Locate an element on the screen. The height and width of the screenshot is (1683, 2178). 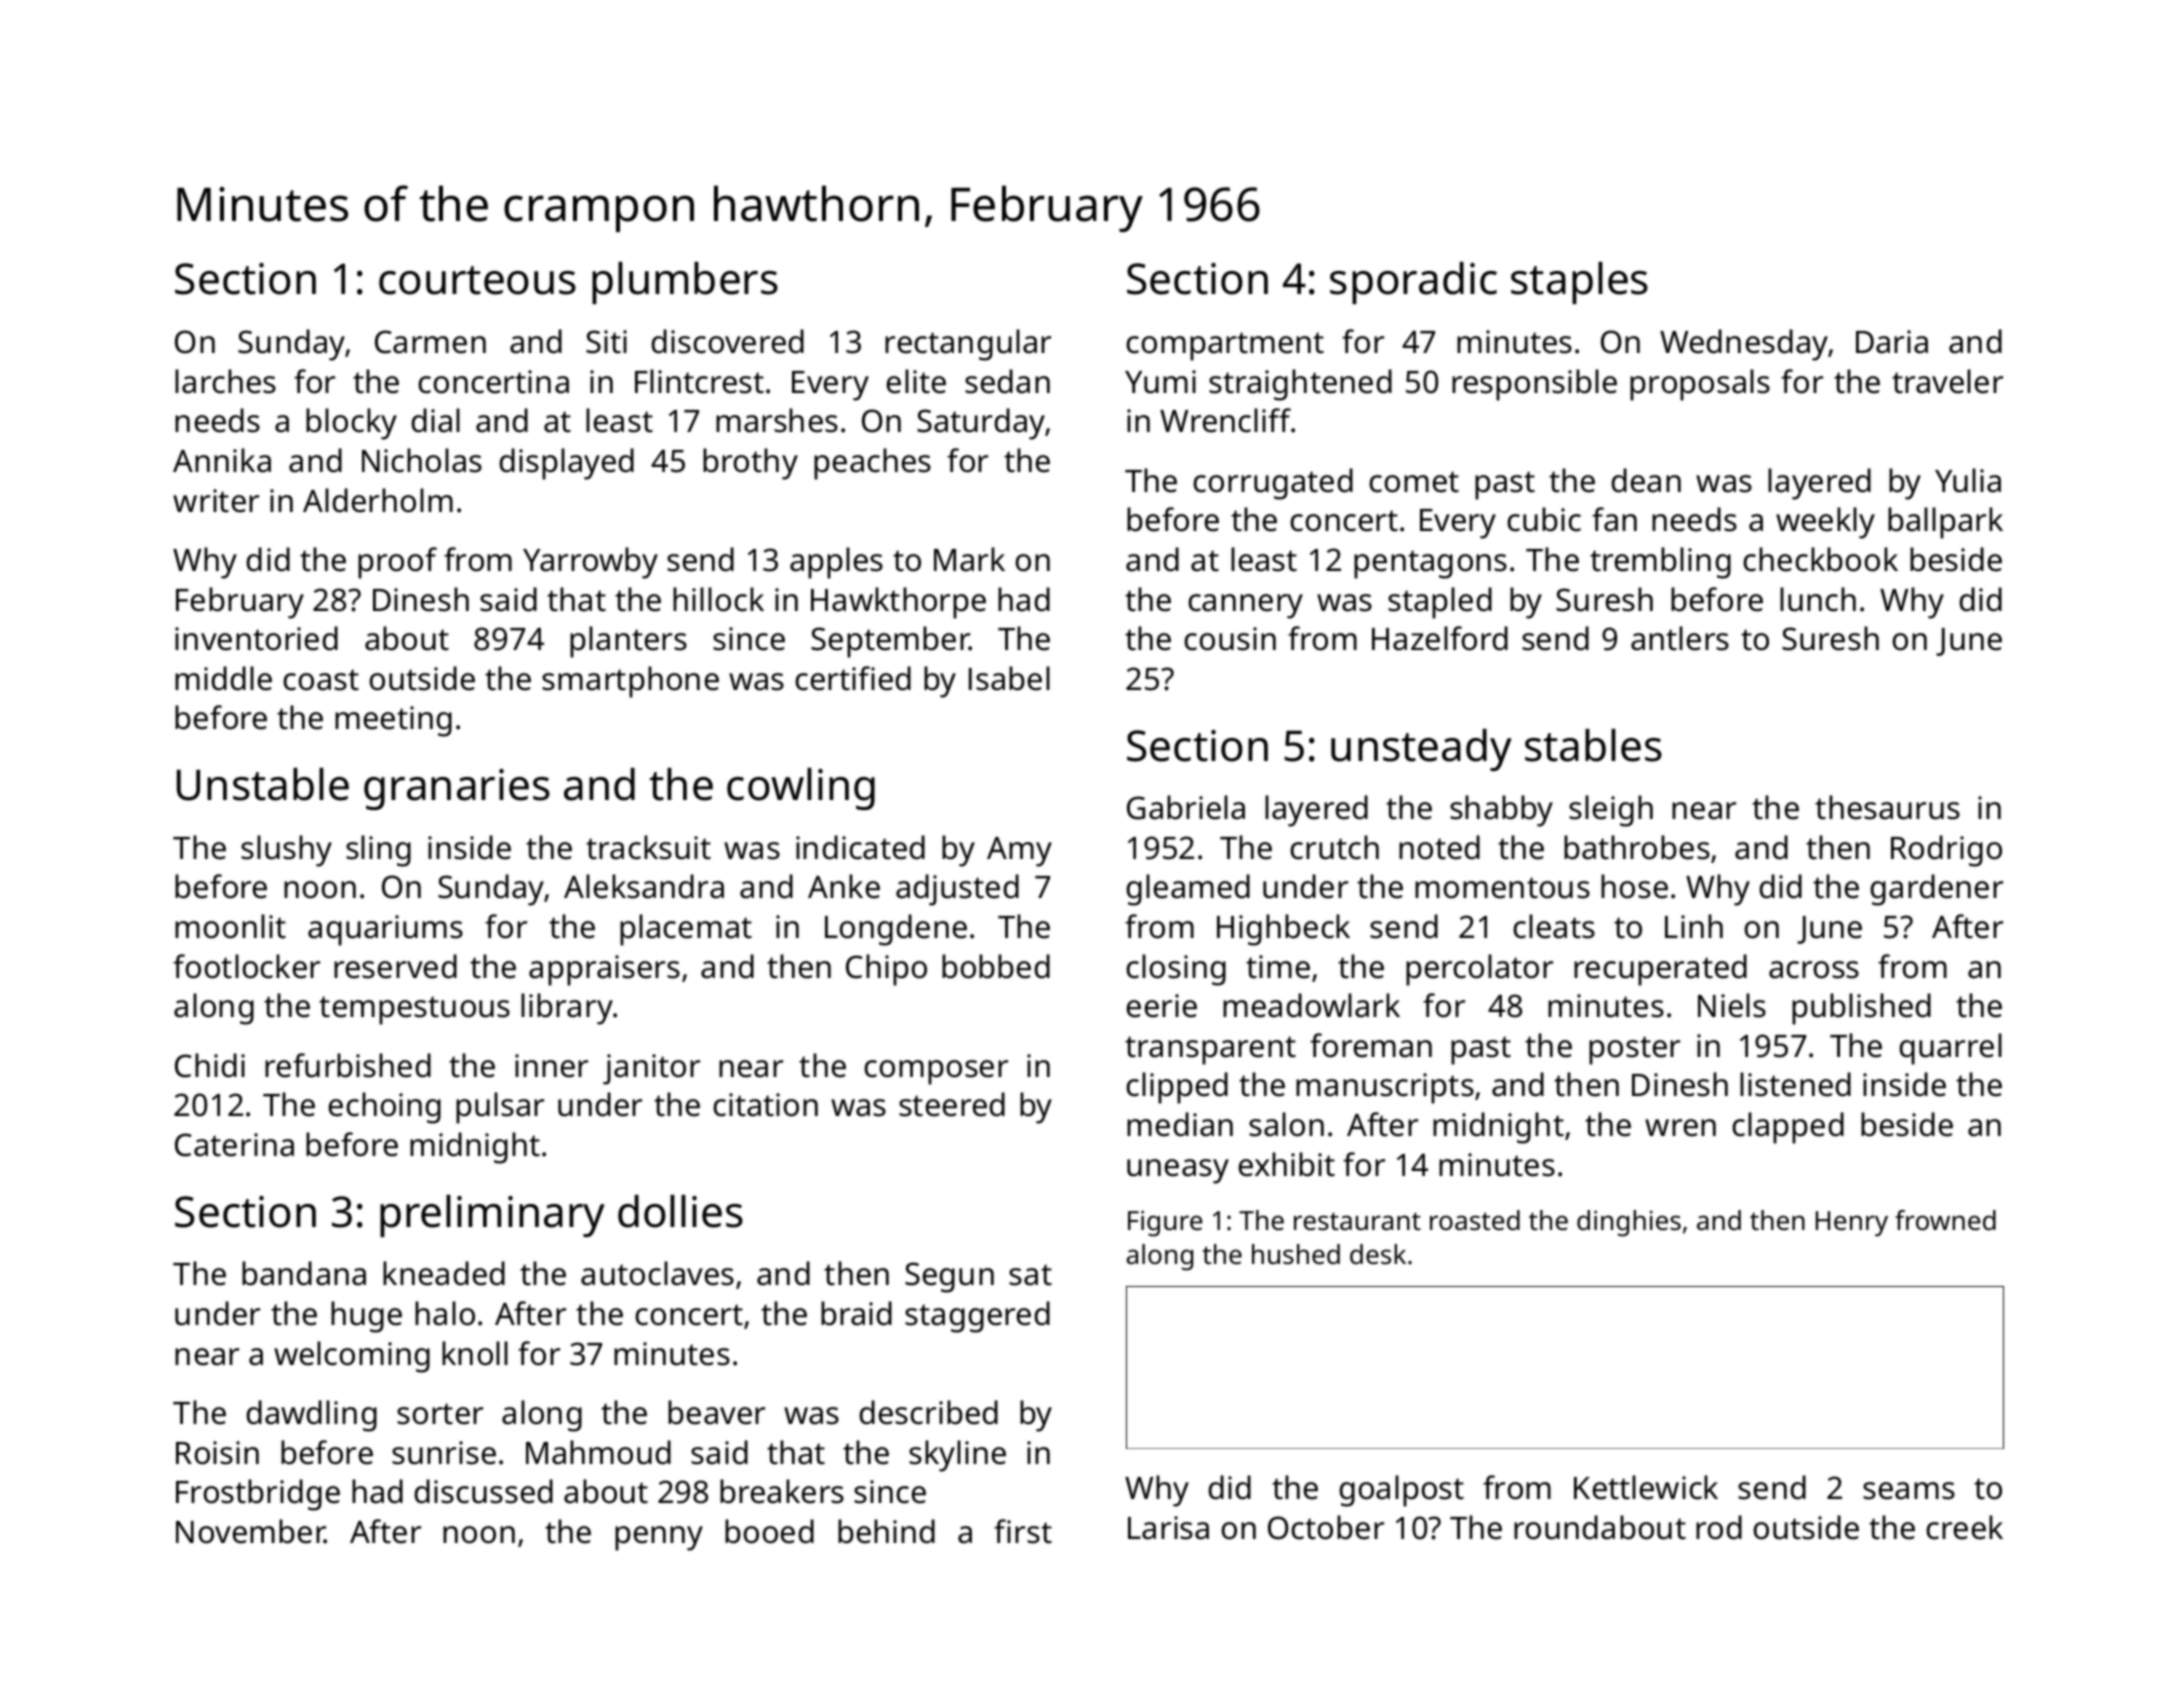
dawdling is located at coordinates (311, 1416).
